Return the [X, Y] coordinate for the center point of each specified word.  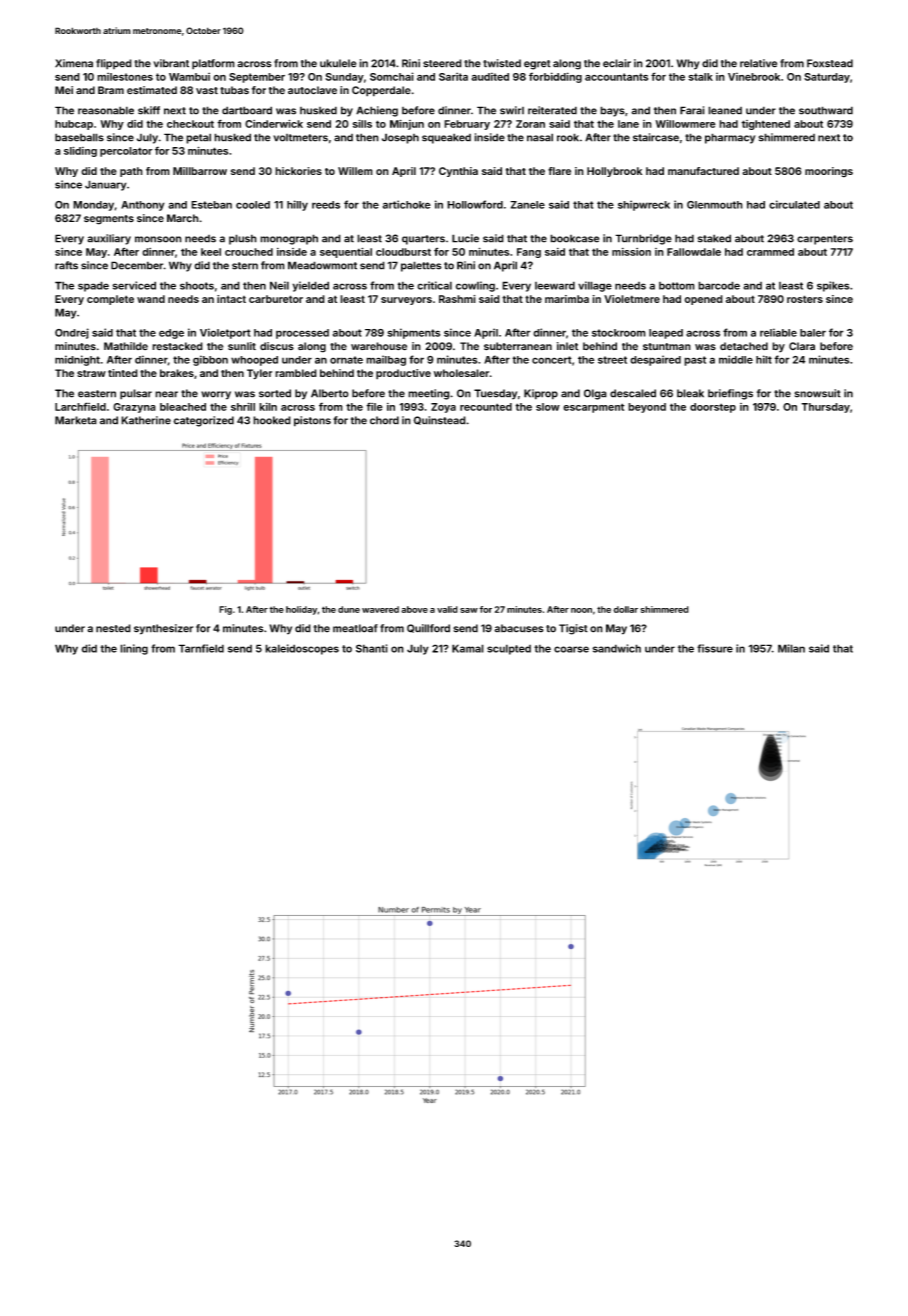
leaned [725, 110]
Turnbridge [643, 239]
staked [714, 238]
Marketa [76, 420]
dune [349, 609]
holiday [302, 610]
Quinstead [439, 420]
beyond [647, 408]
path [131, 172]
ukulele [338, 63]
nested [113, 628]
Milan [791, 648]
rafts [66, 265]
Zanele [527, 205]
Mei [64, 90]
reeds [326, 205]
